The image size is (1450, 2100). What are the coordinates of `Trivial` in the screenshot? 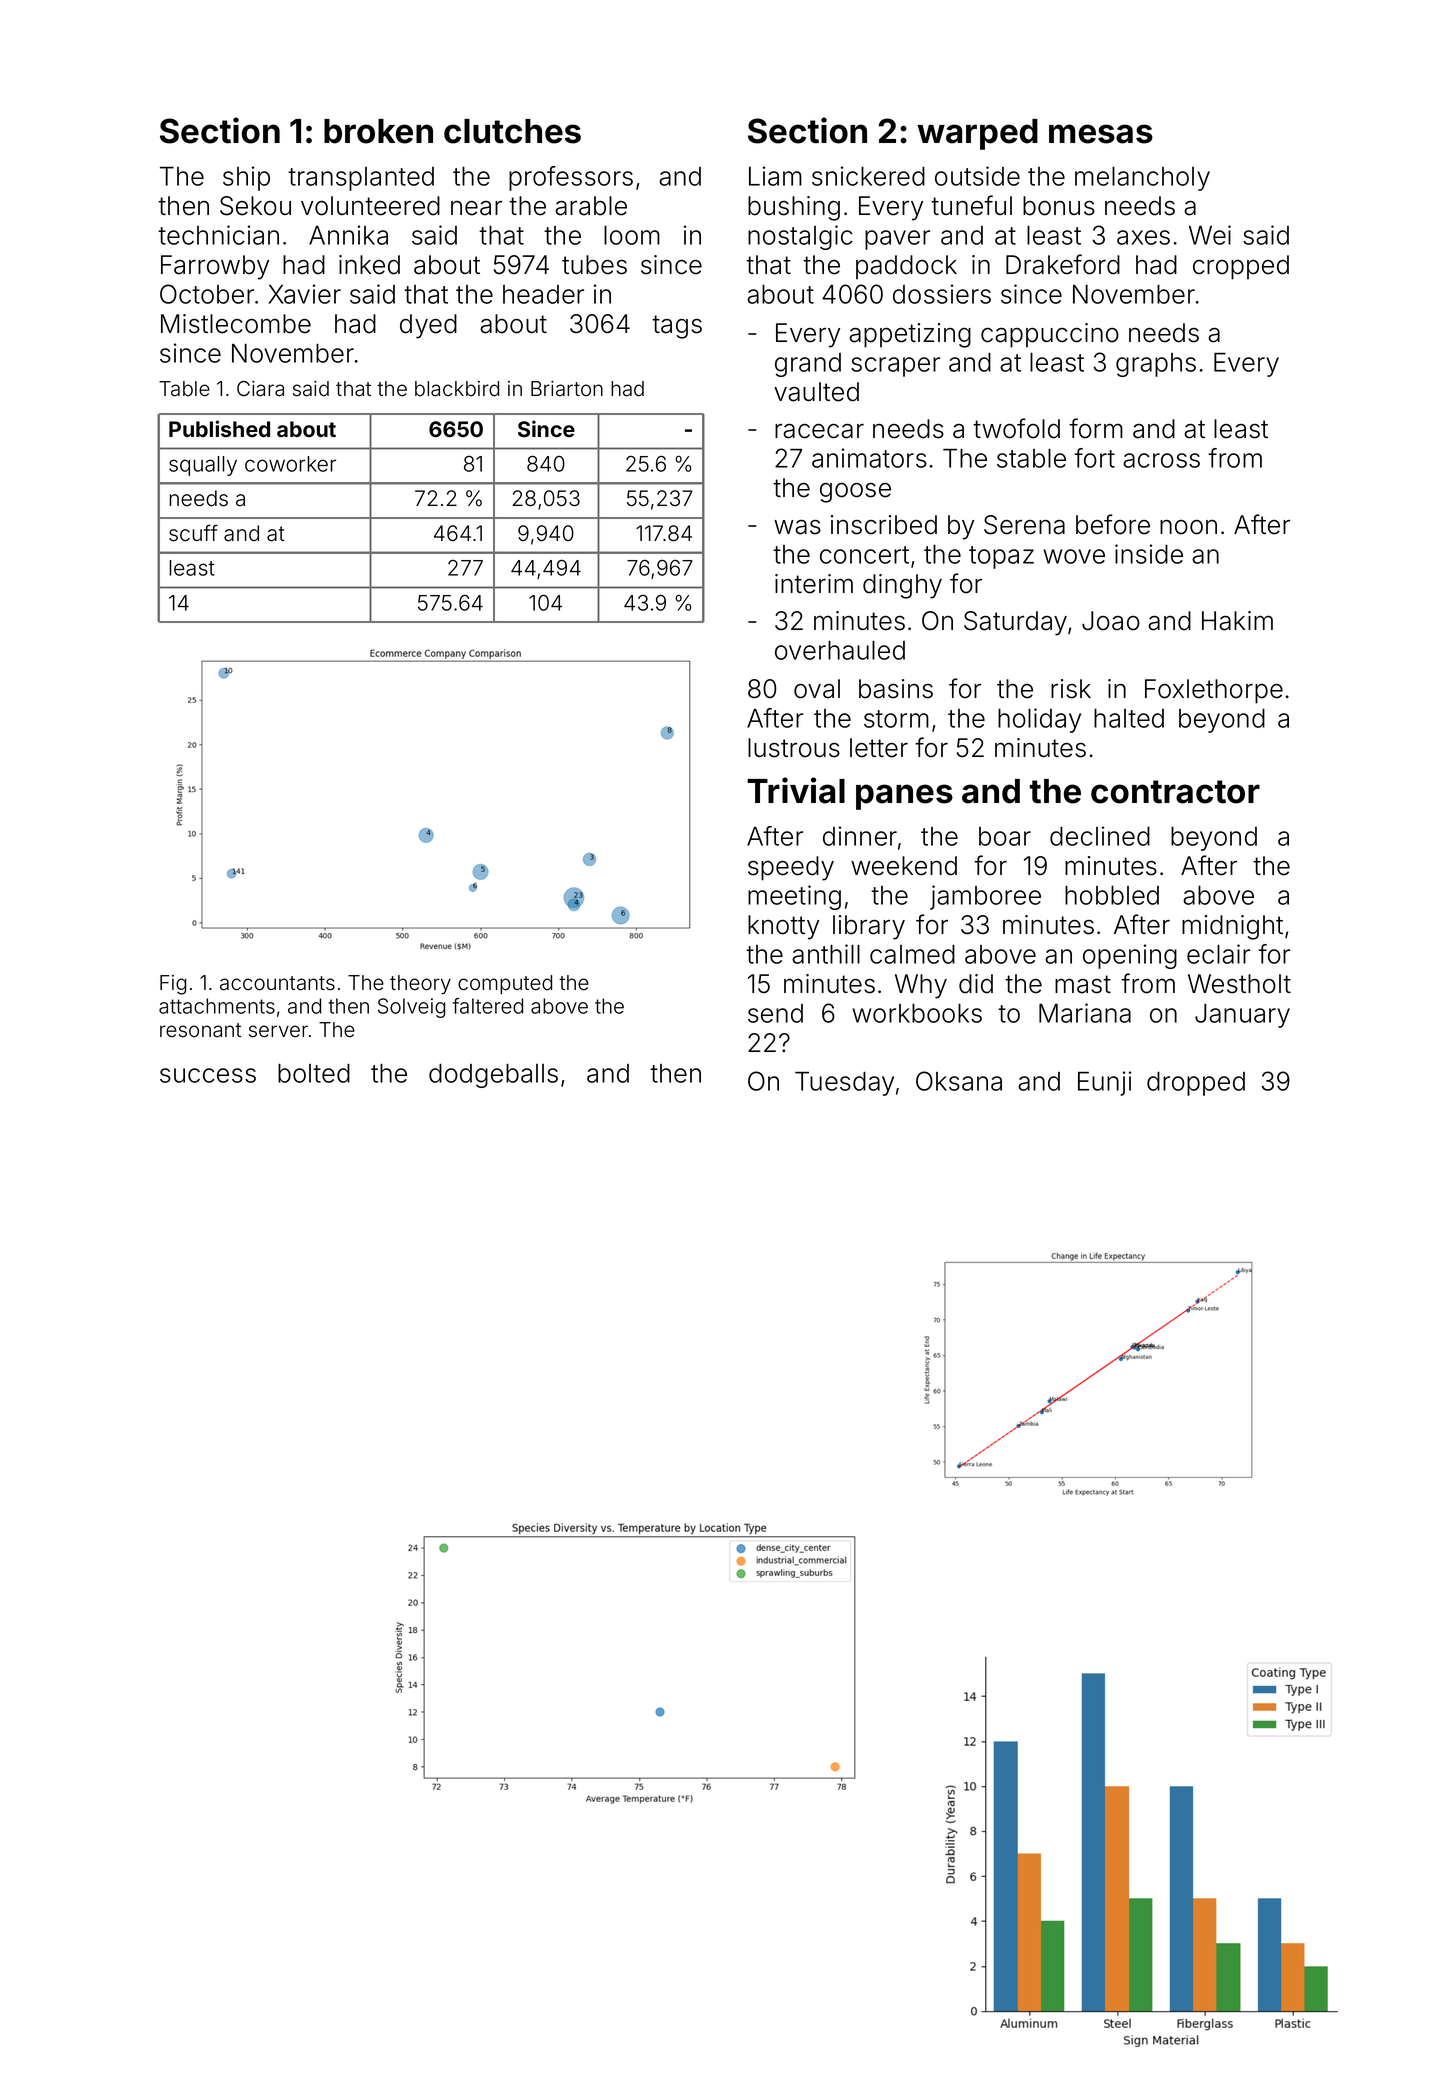 It's located at (796, 790).
